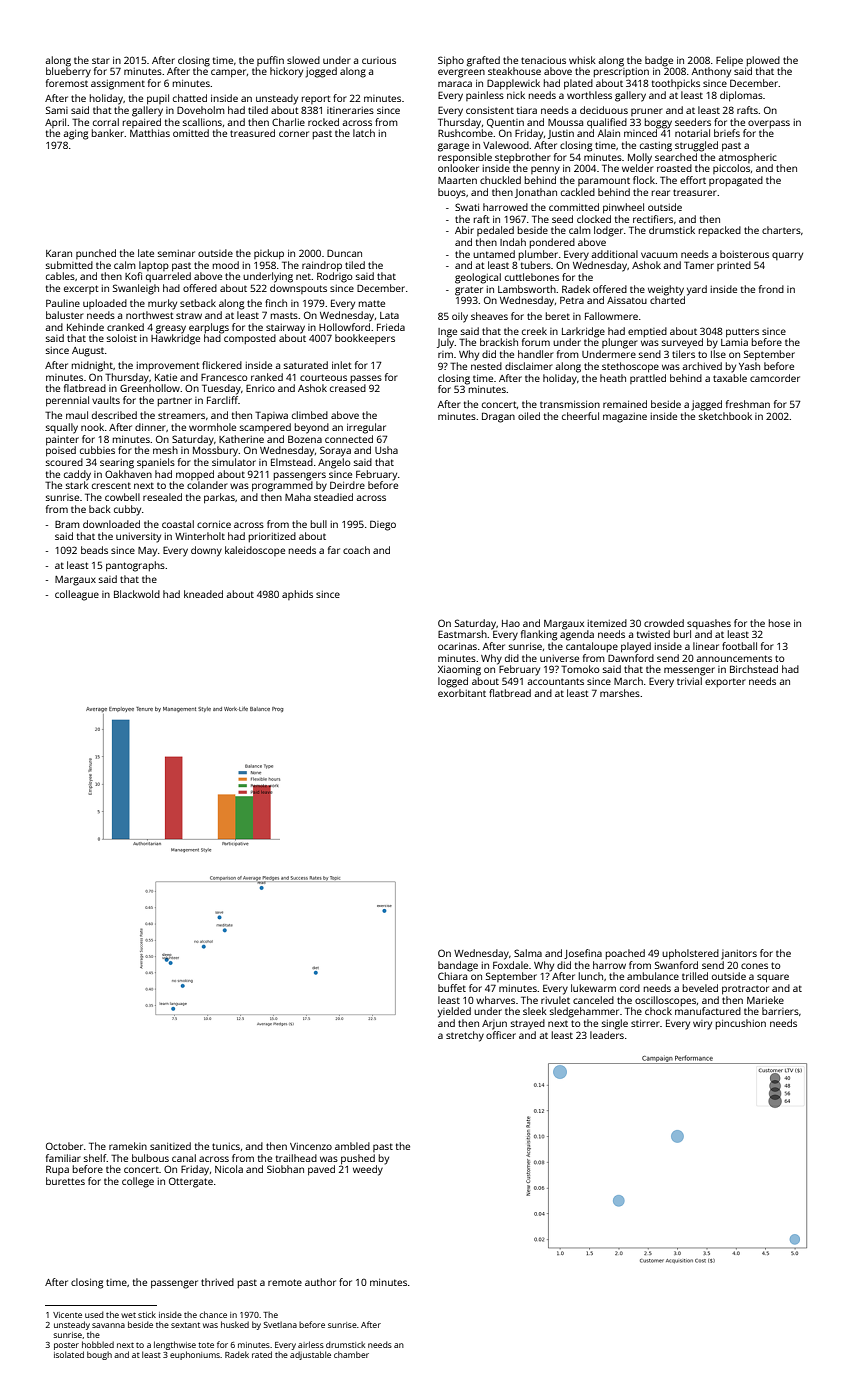  Describe the element at coordinates (185, 1325) in the image. I see `sextant` at that location.
